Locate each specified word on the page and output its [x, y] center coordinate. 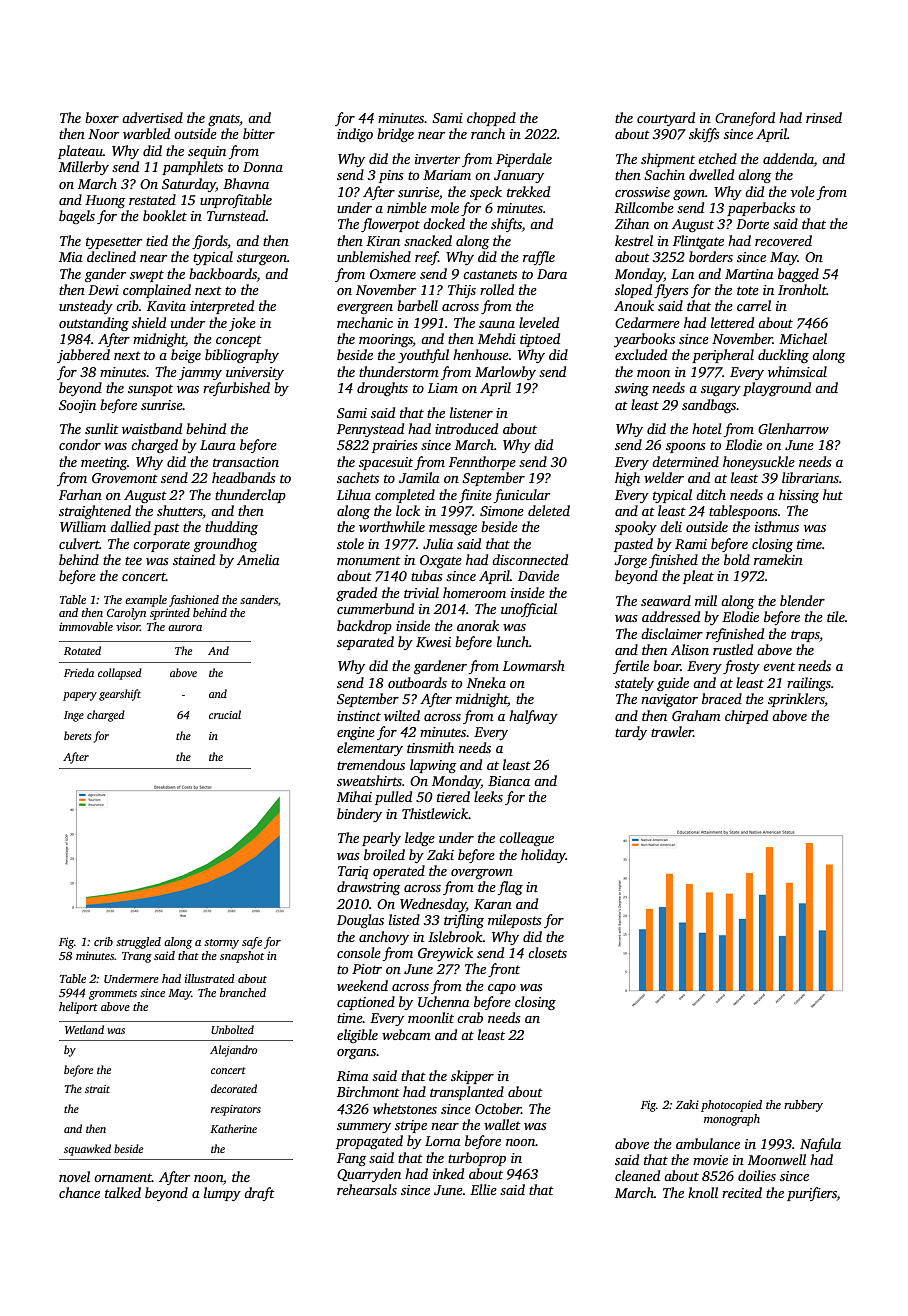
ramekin [778, 559]
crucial [225, 714]
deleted [549, 510]
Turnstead [236, 215]
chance [79, 1192]
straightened [95, 512]
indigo [355, 135]
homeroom [474, 592]
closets [547, 952]
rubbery [803, 1106]
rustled [733, 649]
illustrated [210, 978]
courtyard [666, 119]
